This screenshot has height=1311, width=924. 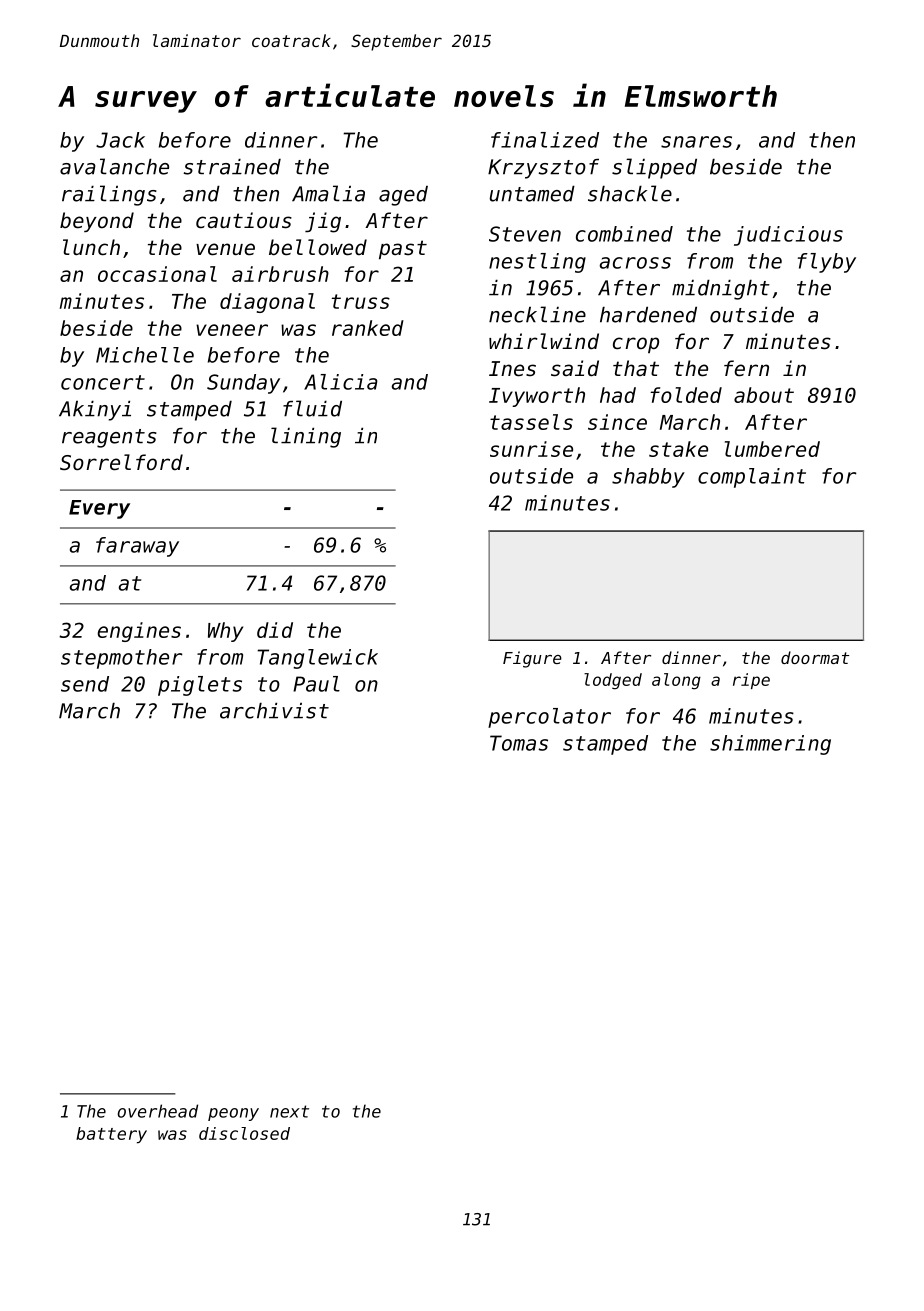 I want to click on snares, so click(x=696, y=142).
